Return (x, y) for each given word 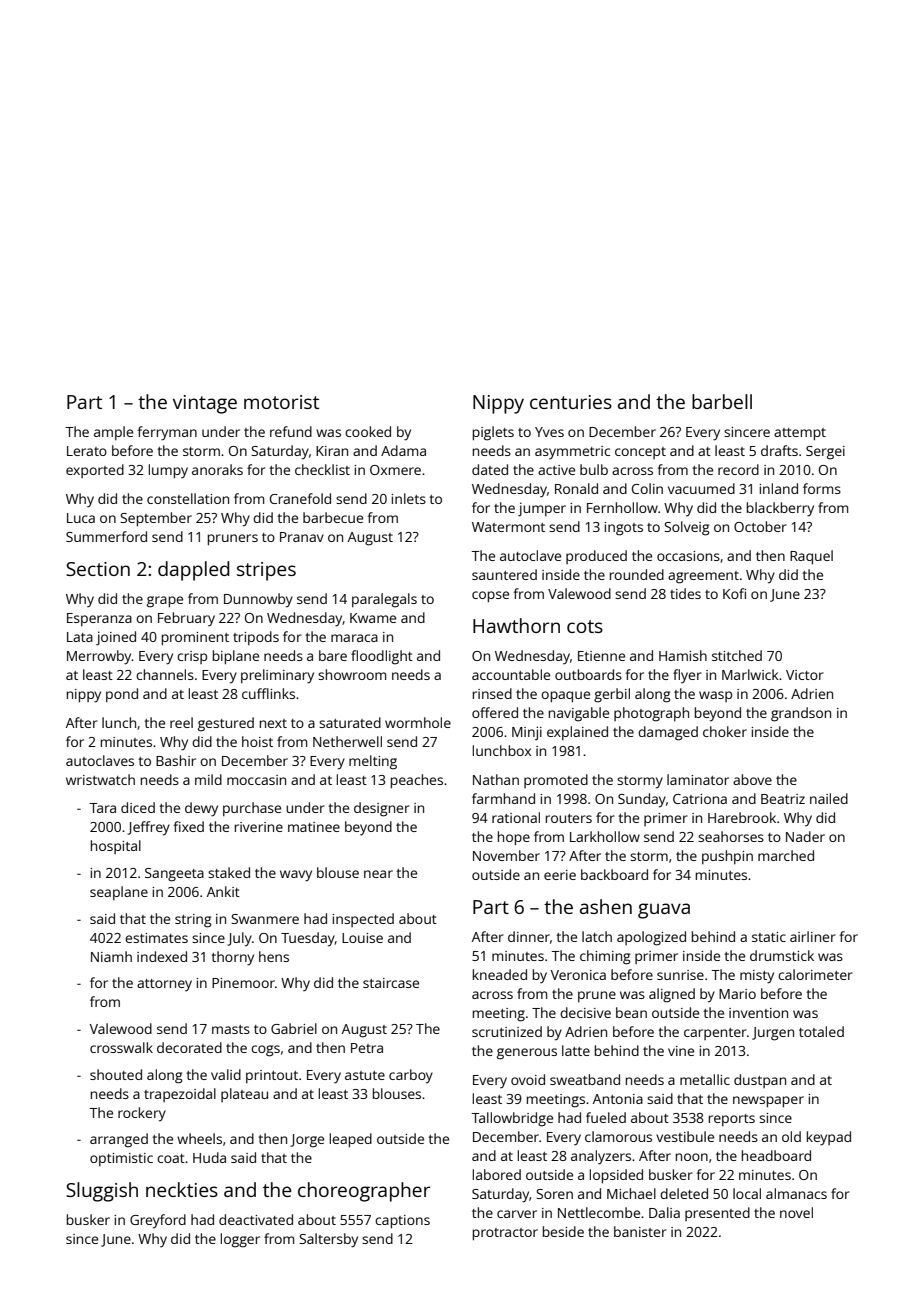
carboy (411, 1076)
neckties (182, 1189)
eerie (560, 875)
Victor (805, 675)
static (769, 937)
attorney (164, 985)
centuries (571, 402)
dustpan (760, 1081)
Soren (554, 1194)
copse (490, 597)
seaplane (119, 893)
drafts (779, 450)
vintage (205, 404)
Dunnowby (258, 600)
